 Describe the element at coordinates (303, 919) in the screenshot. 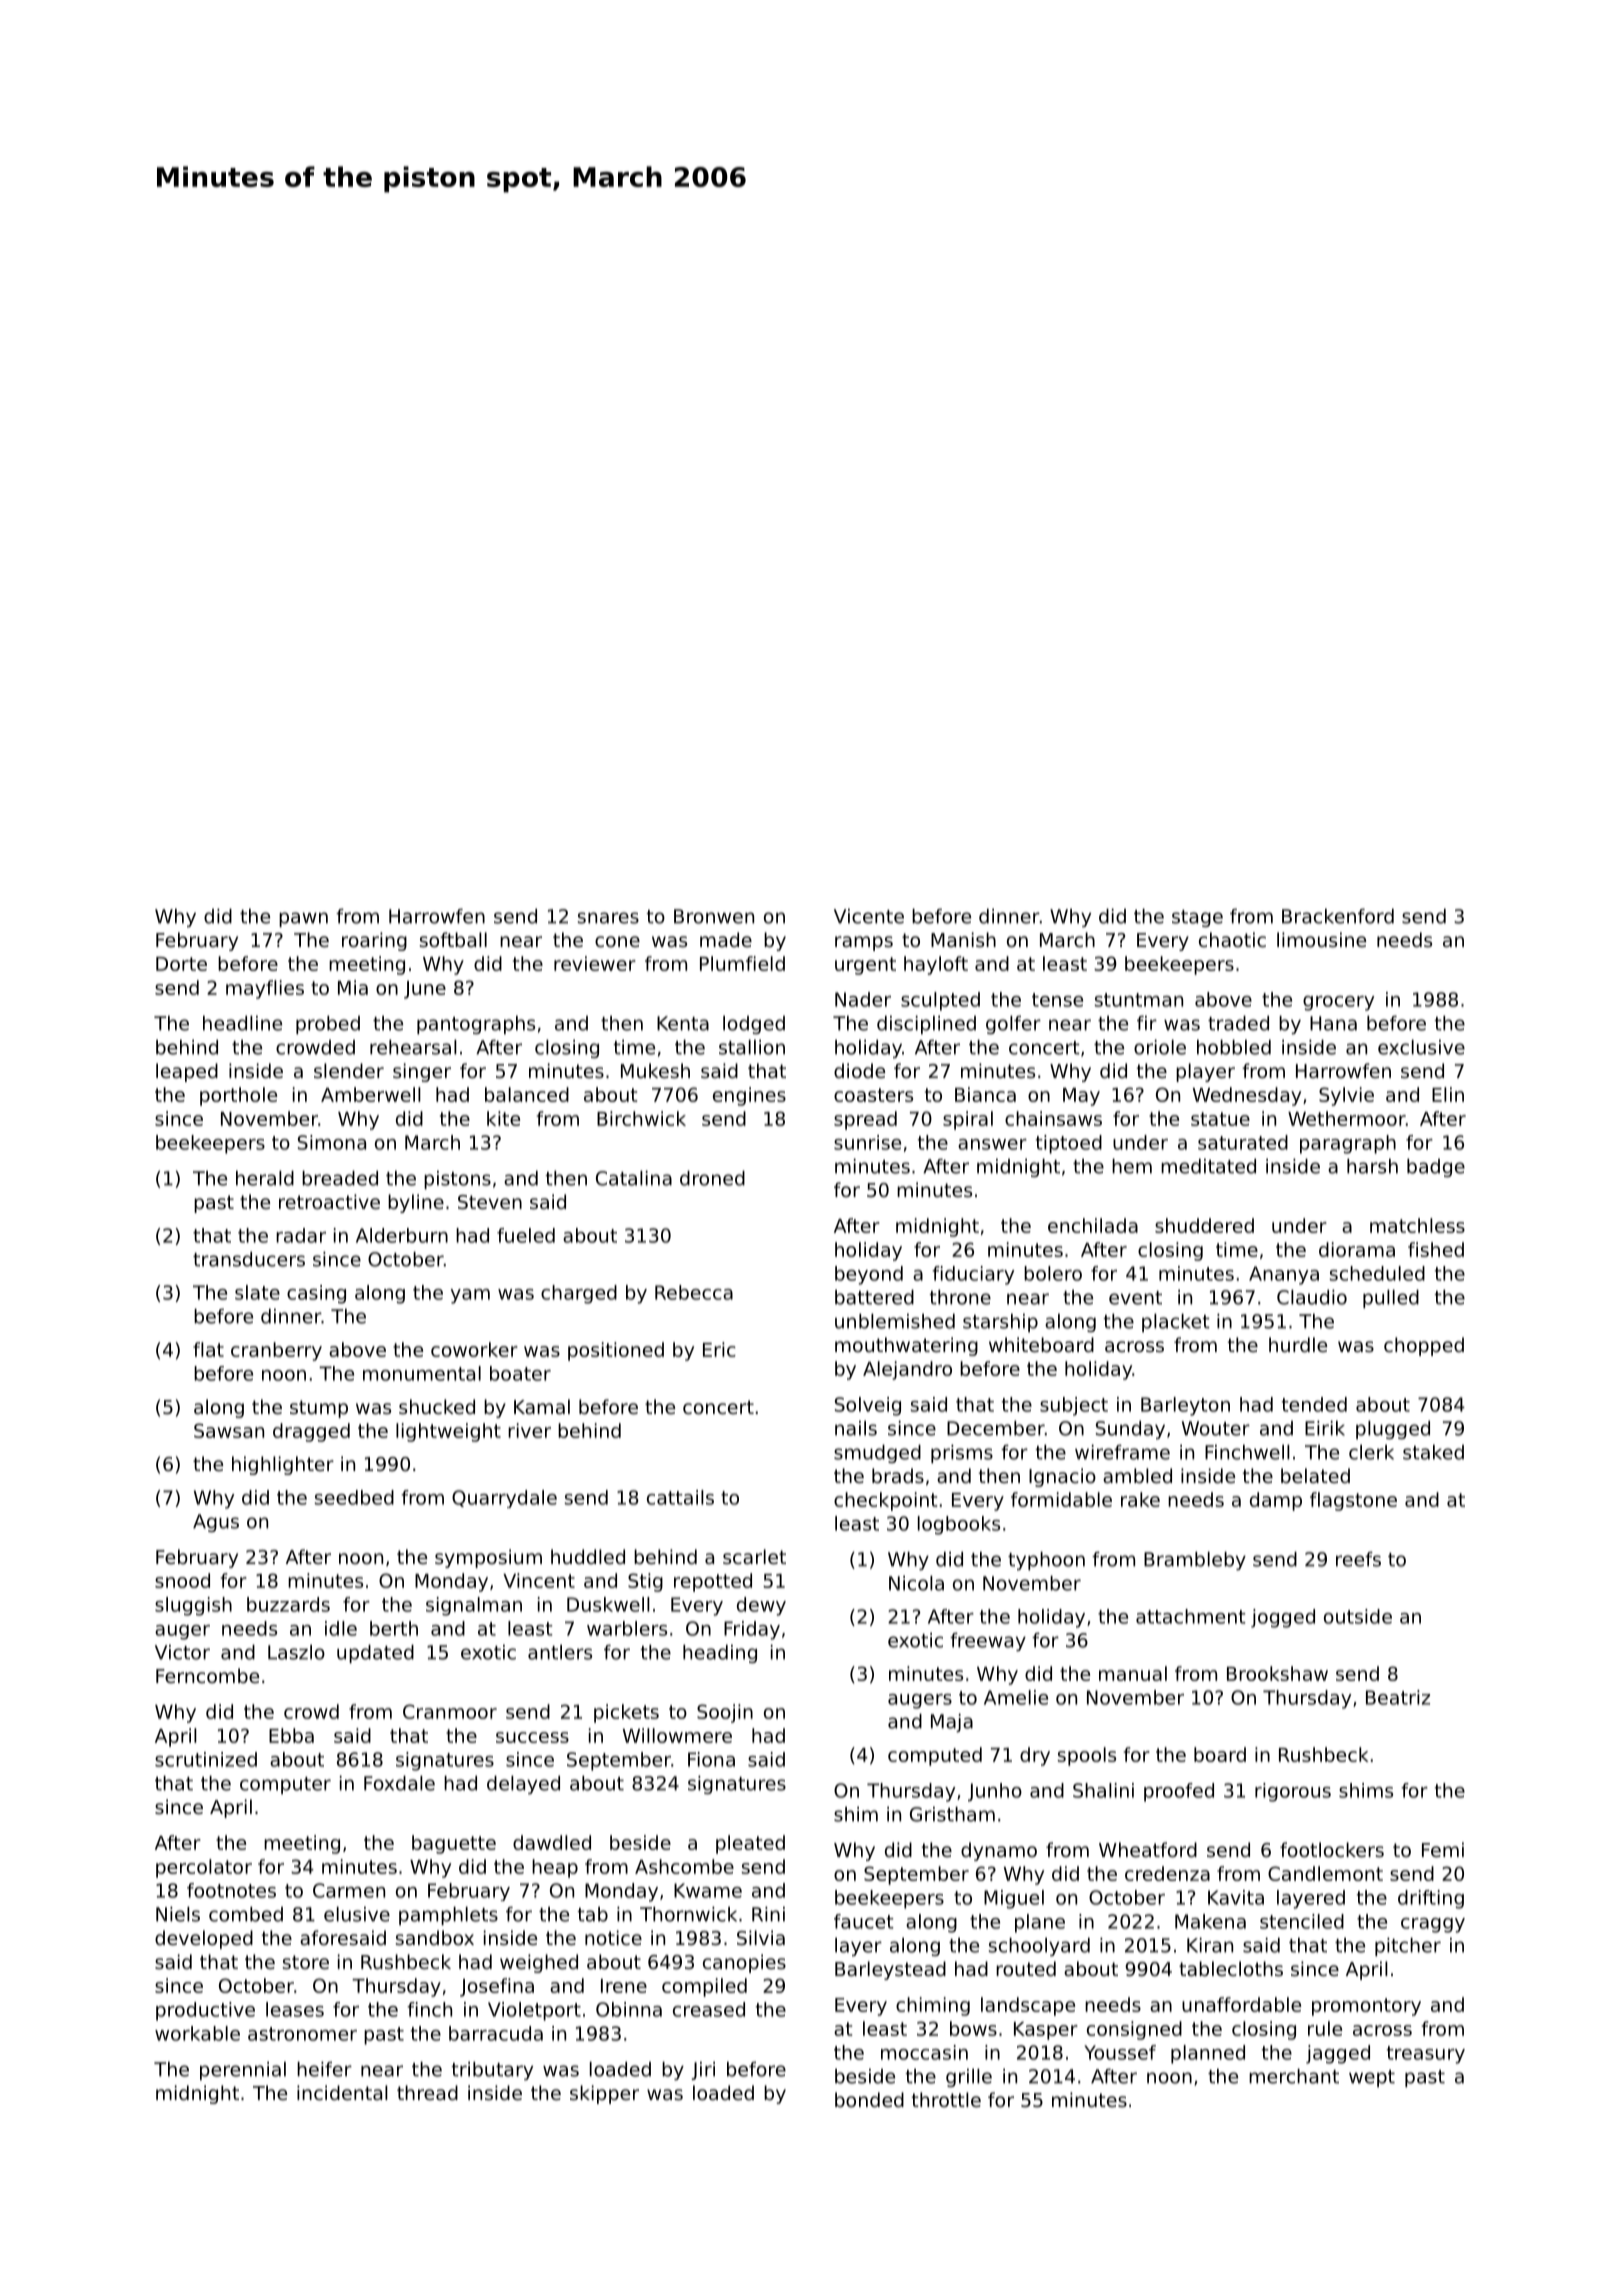

I see `pawn` at that location.
